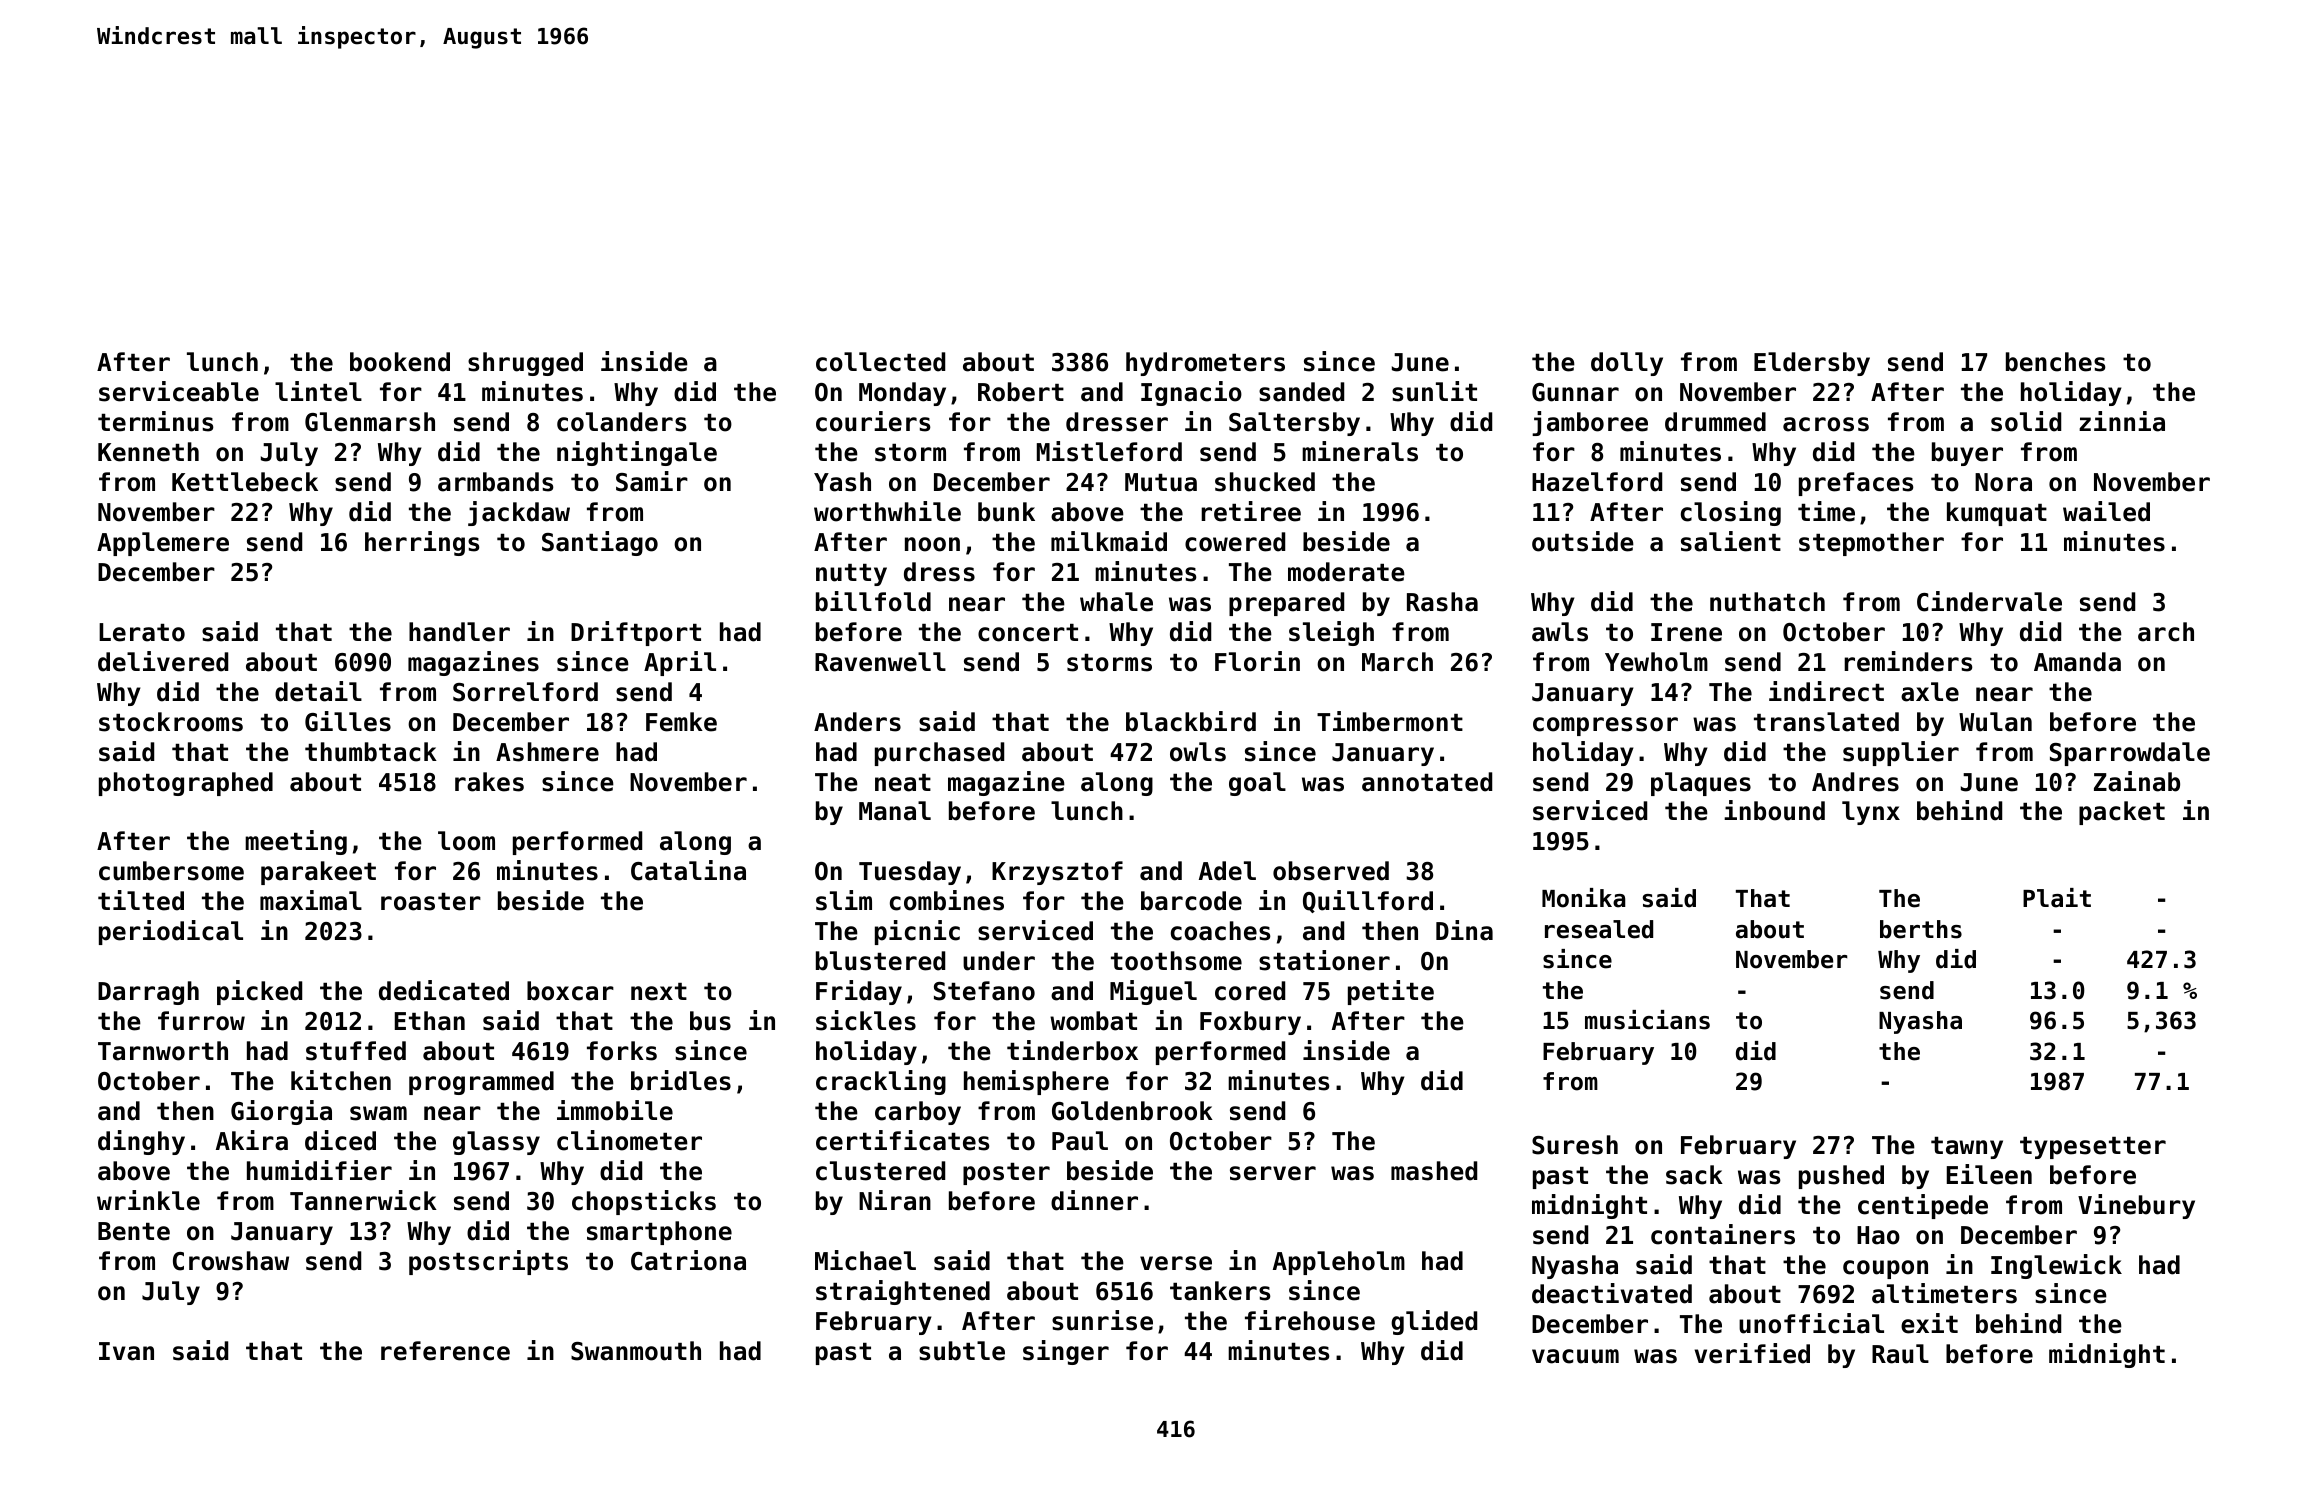  What do you see at coordinates (903, 1140) in the screenshot?
I see `certificates` at bounding box center [903, 1140].
